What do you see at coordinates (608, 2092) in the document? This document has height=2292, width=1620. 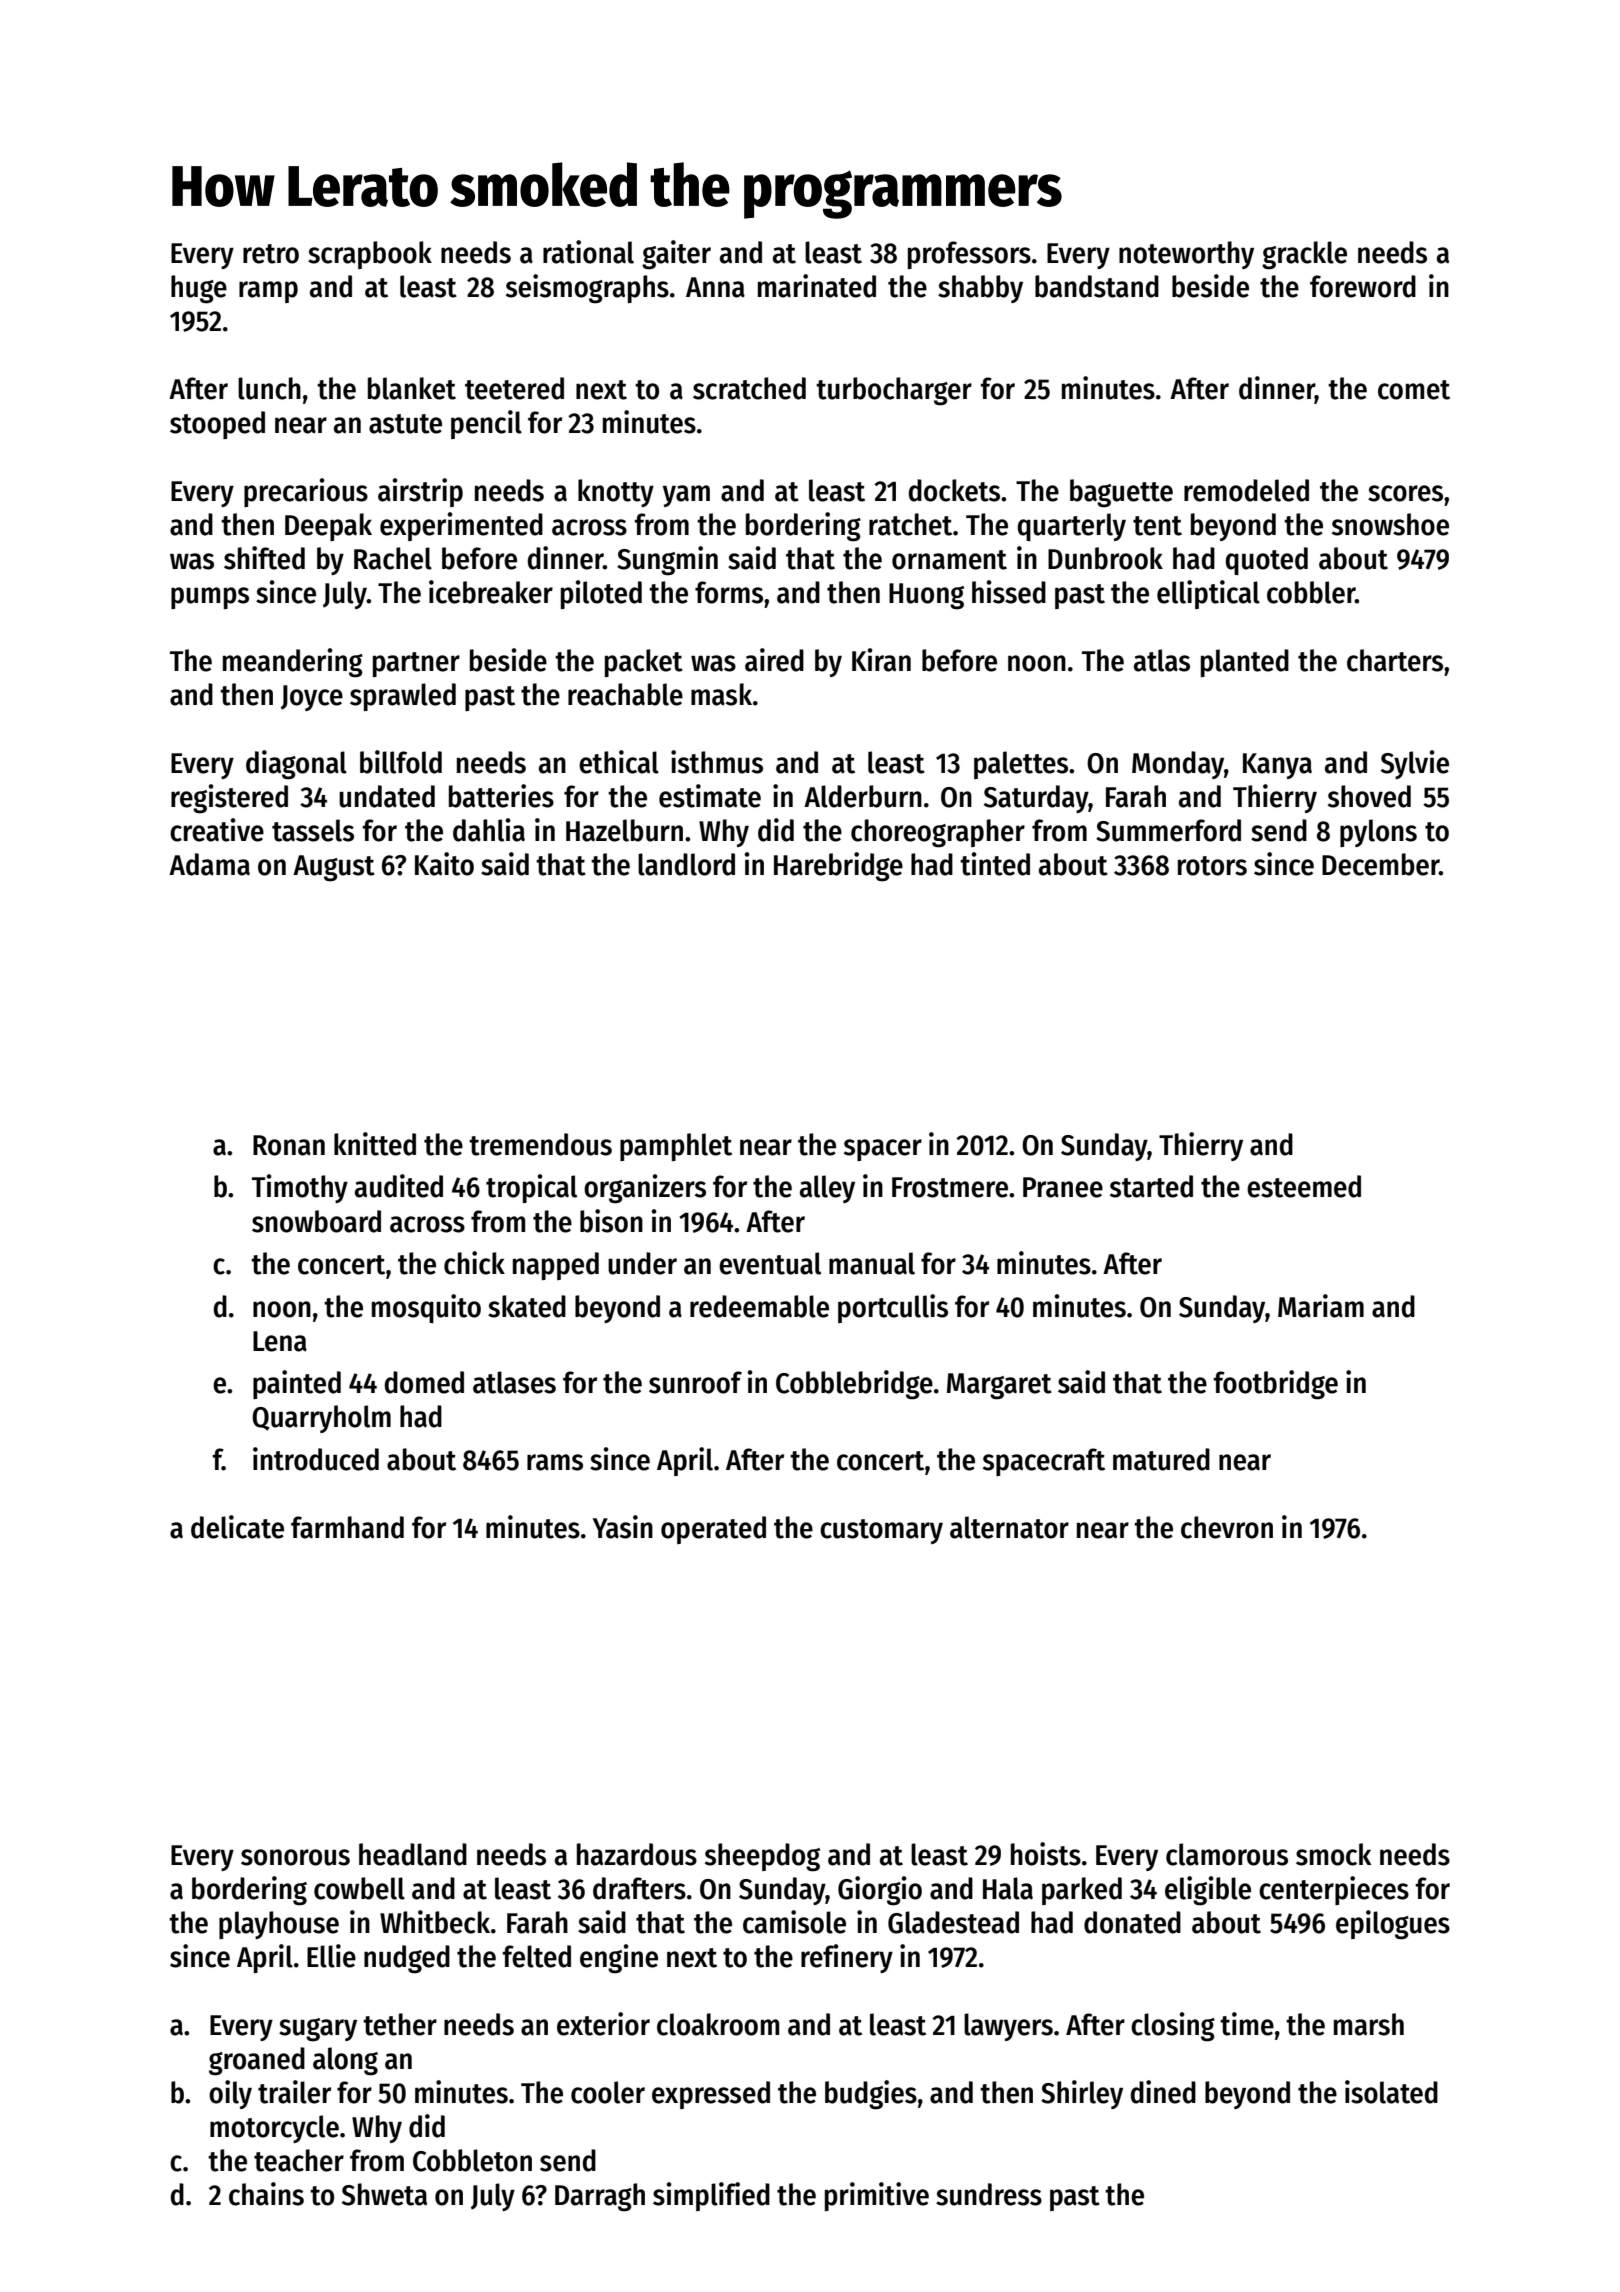 I see `cooler` at bounding box center [608, 2092].
